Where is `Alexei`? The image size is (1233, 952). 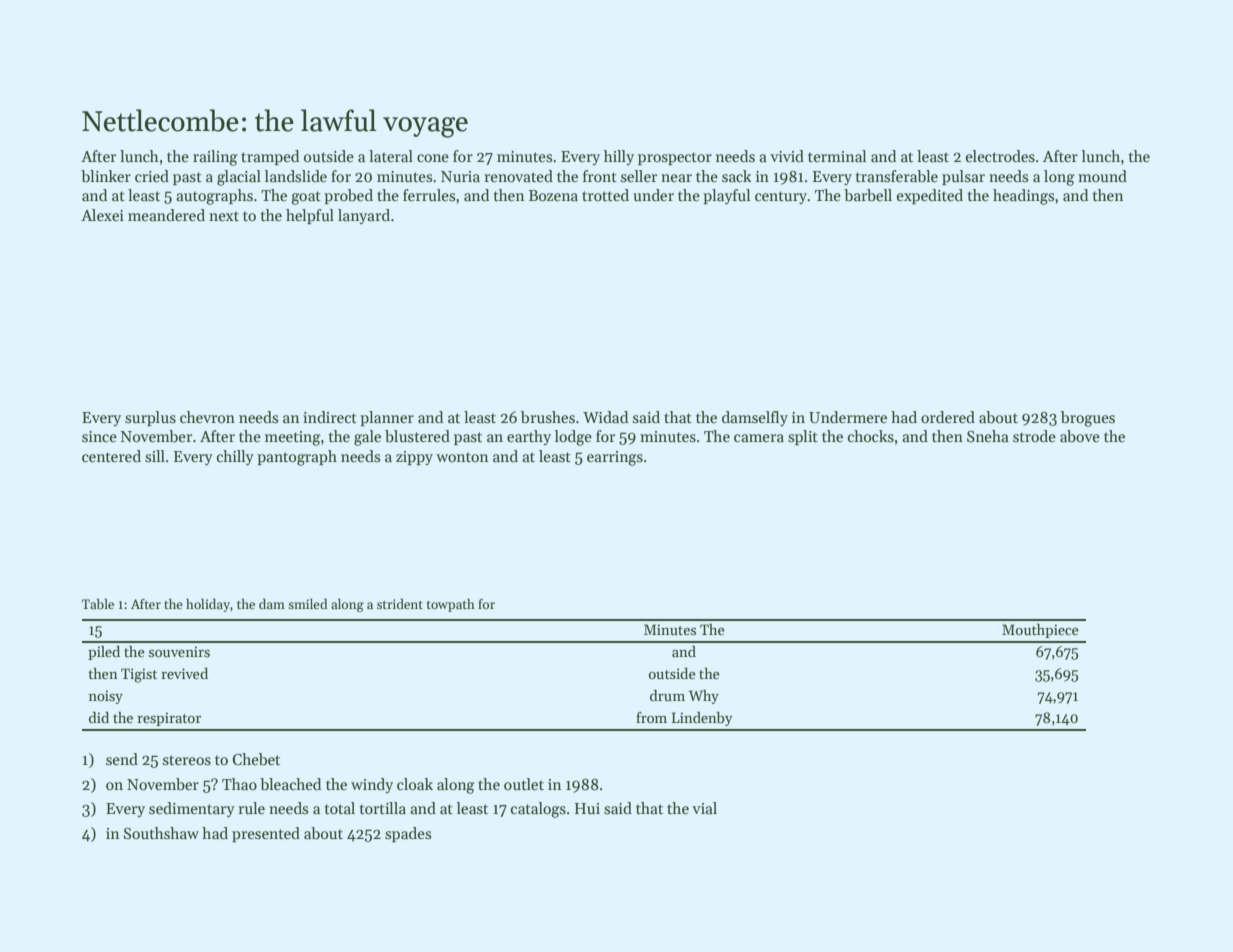 Alexei is located at coordinates (102, 215).
